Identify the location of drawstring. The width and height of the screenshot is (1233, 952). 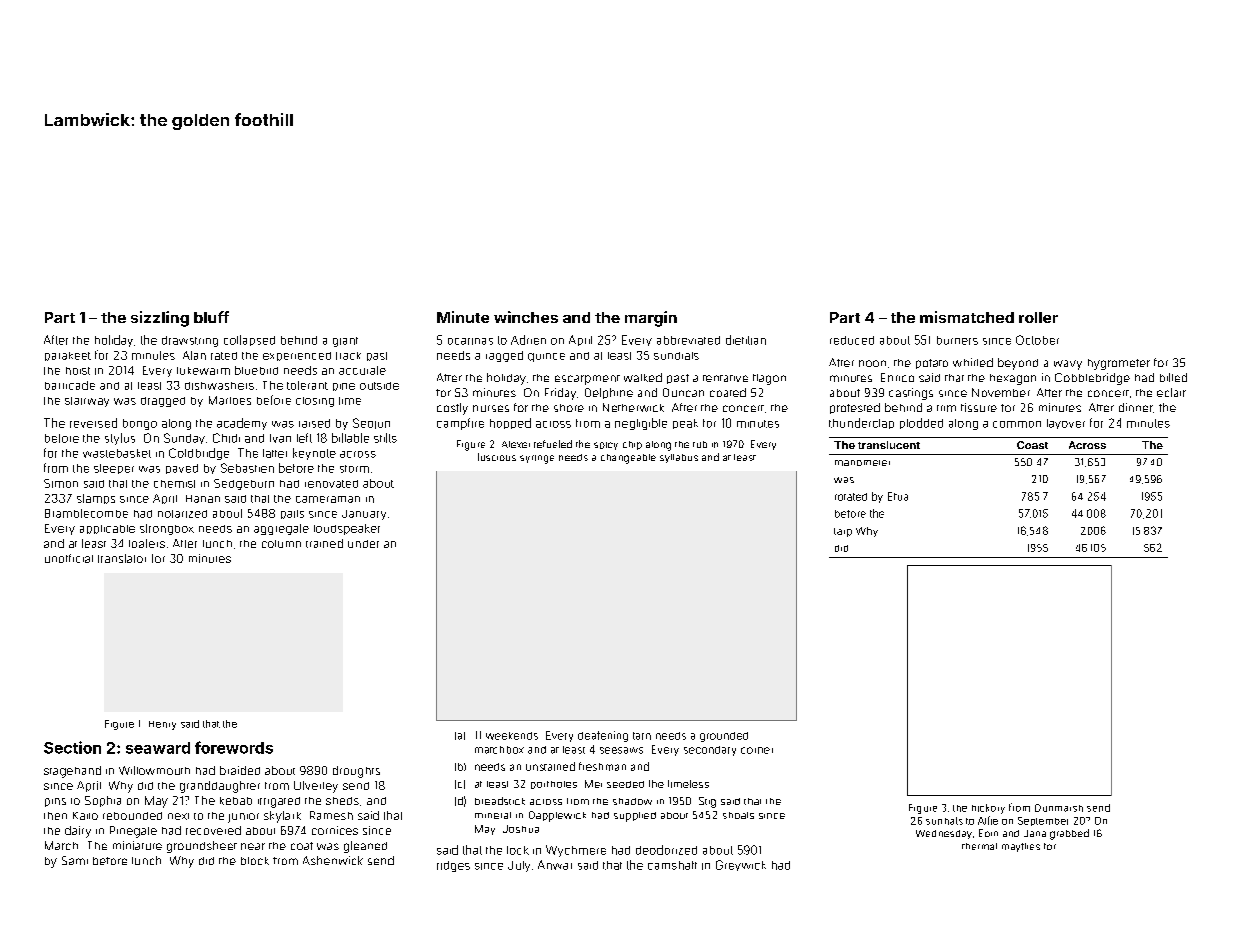
(190, 341).
